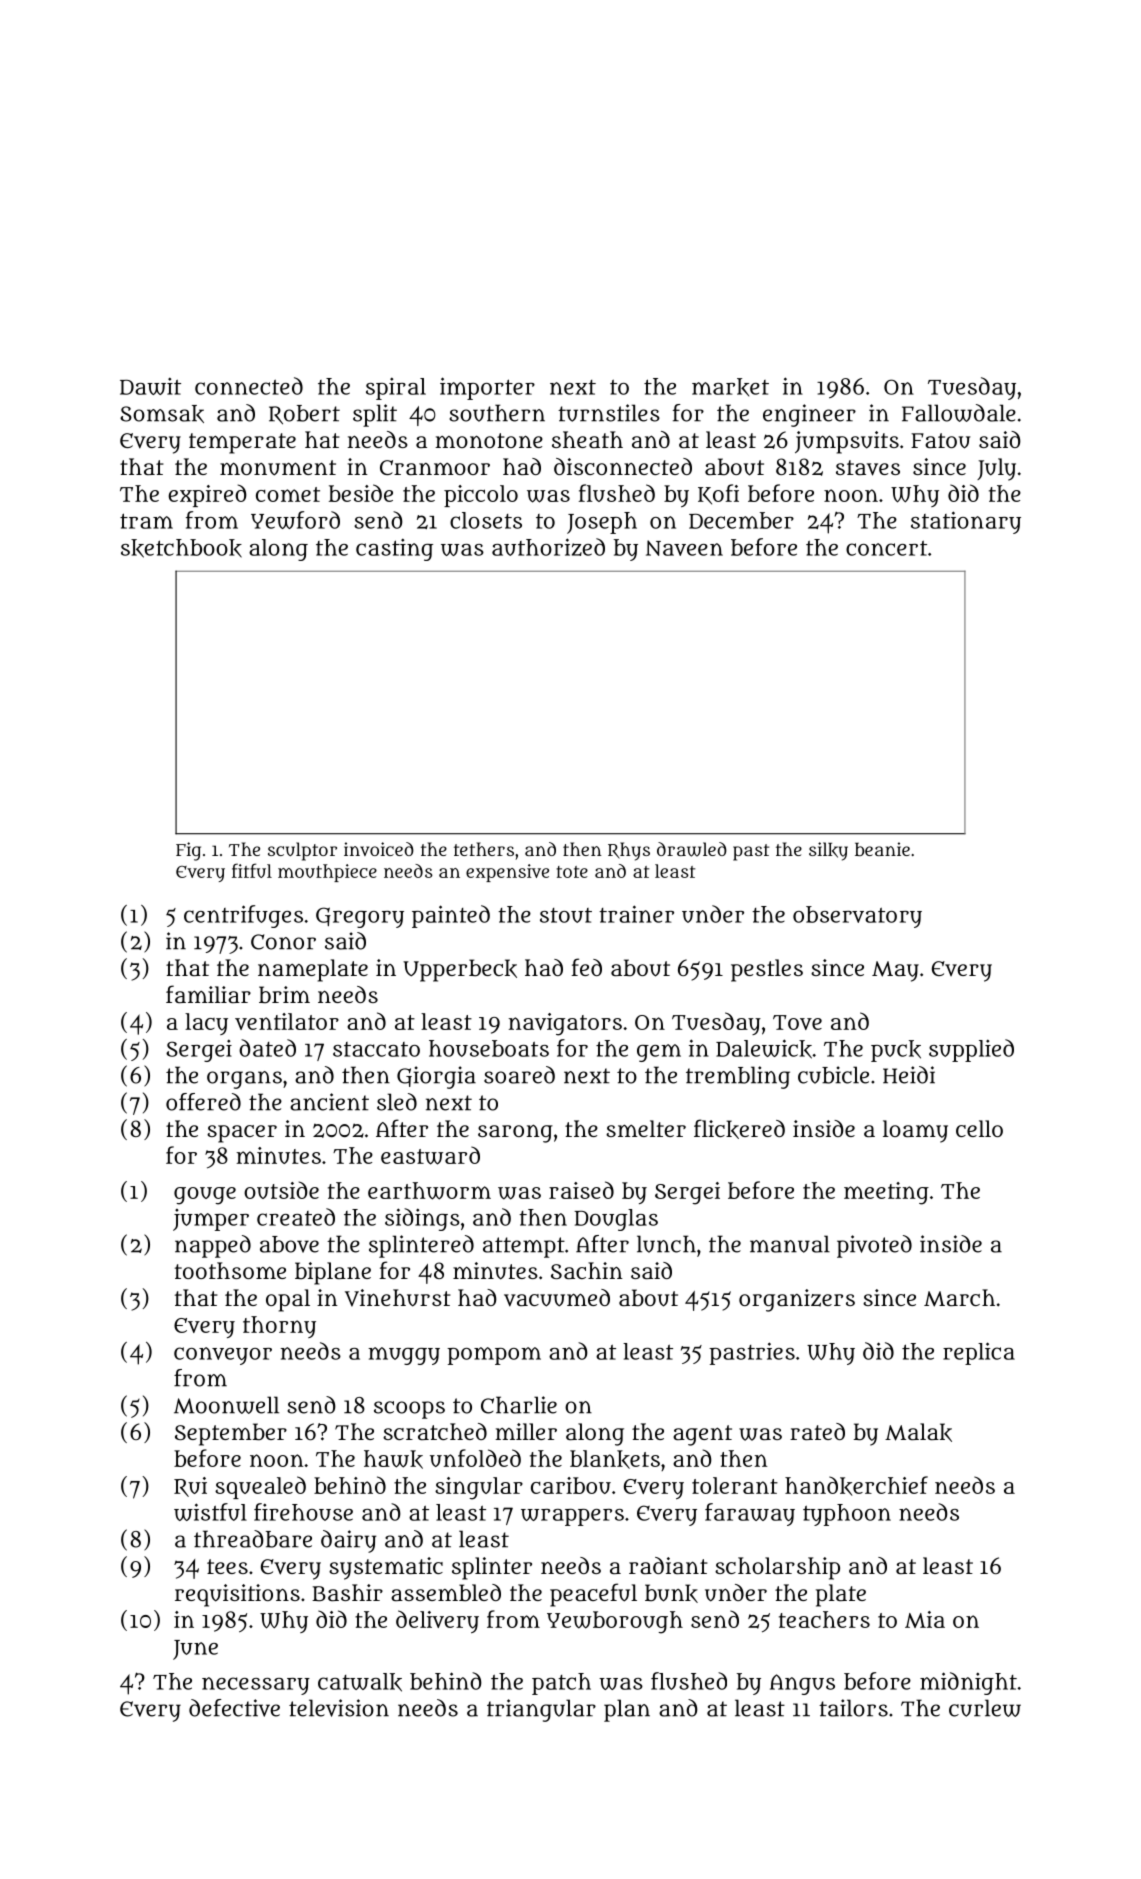 This screenshot has width=1141, height=1879. I want to click on monotone, so click(489, 440).
